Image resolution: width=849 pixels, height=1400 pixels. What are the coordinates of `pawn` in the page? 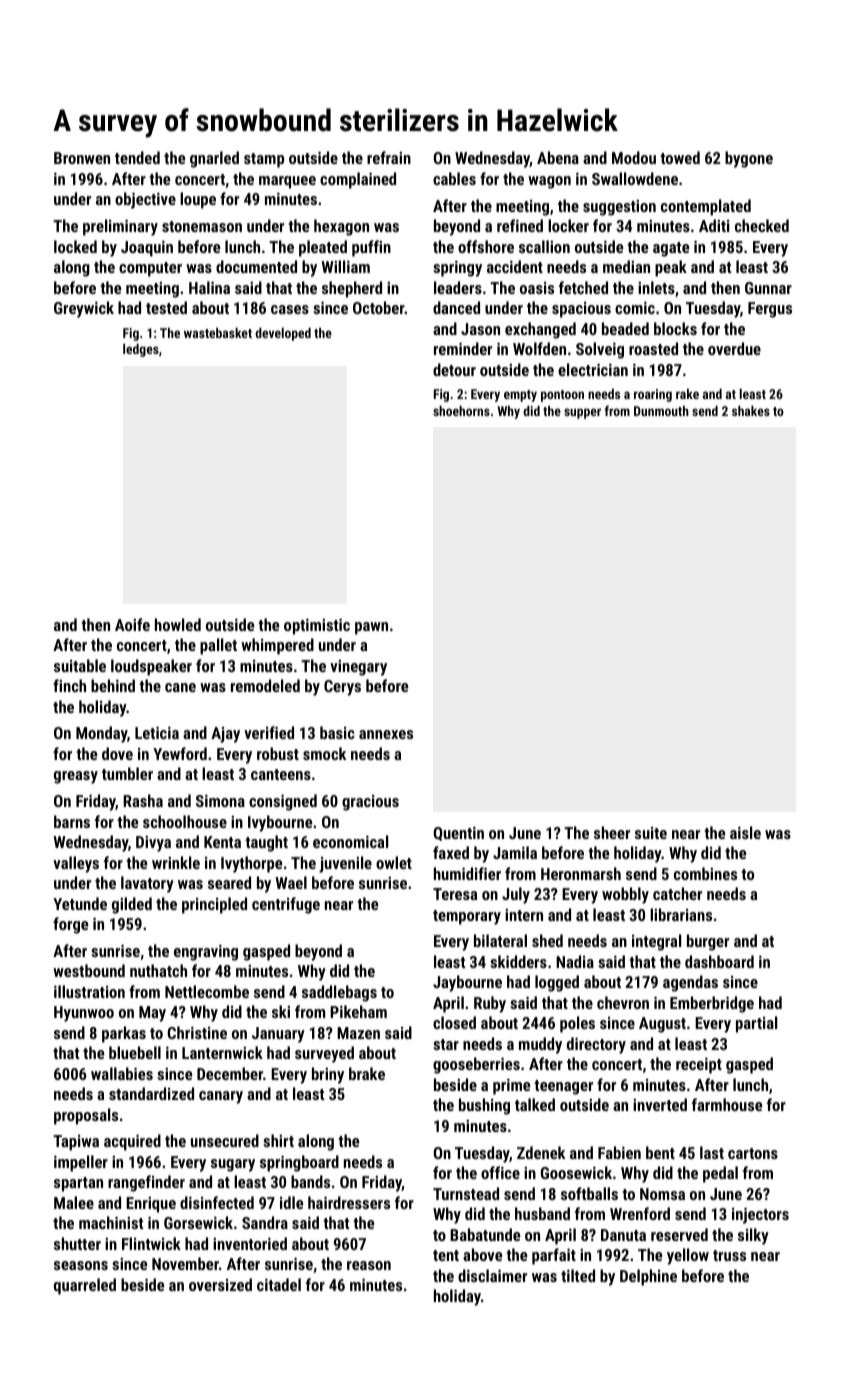 It's located at (371, 628).
